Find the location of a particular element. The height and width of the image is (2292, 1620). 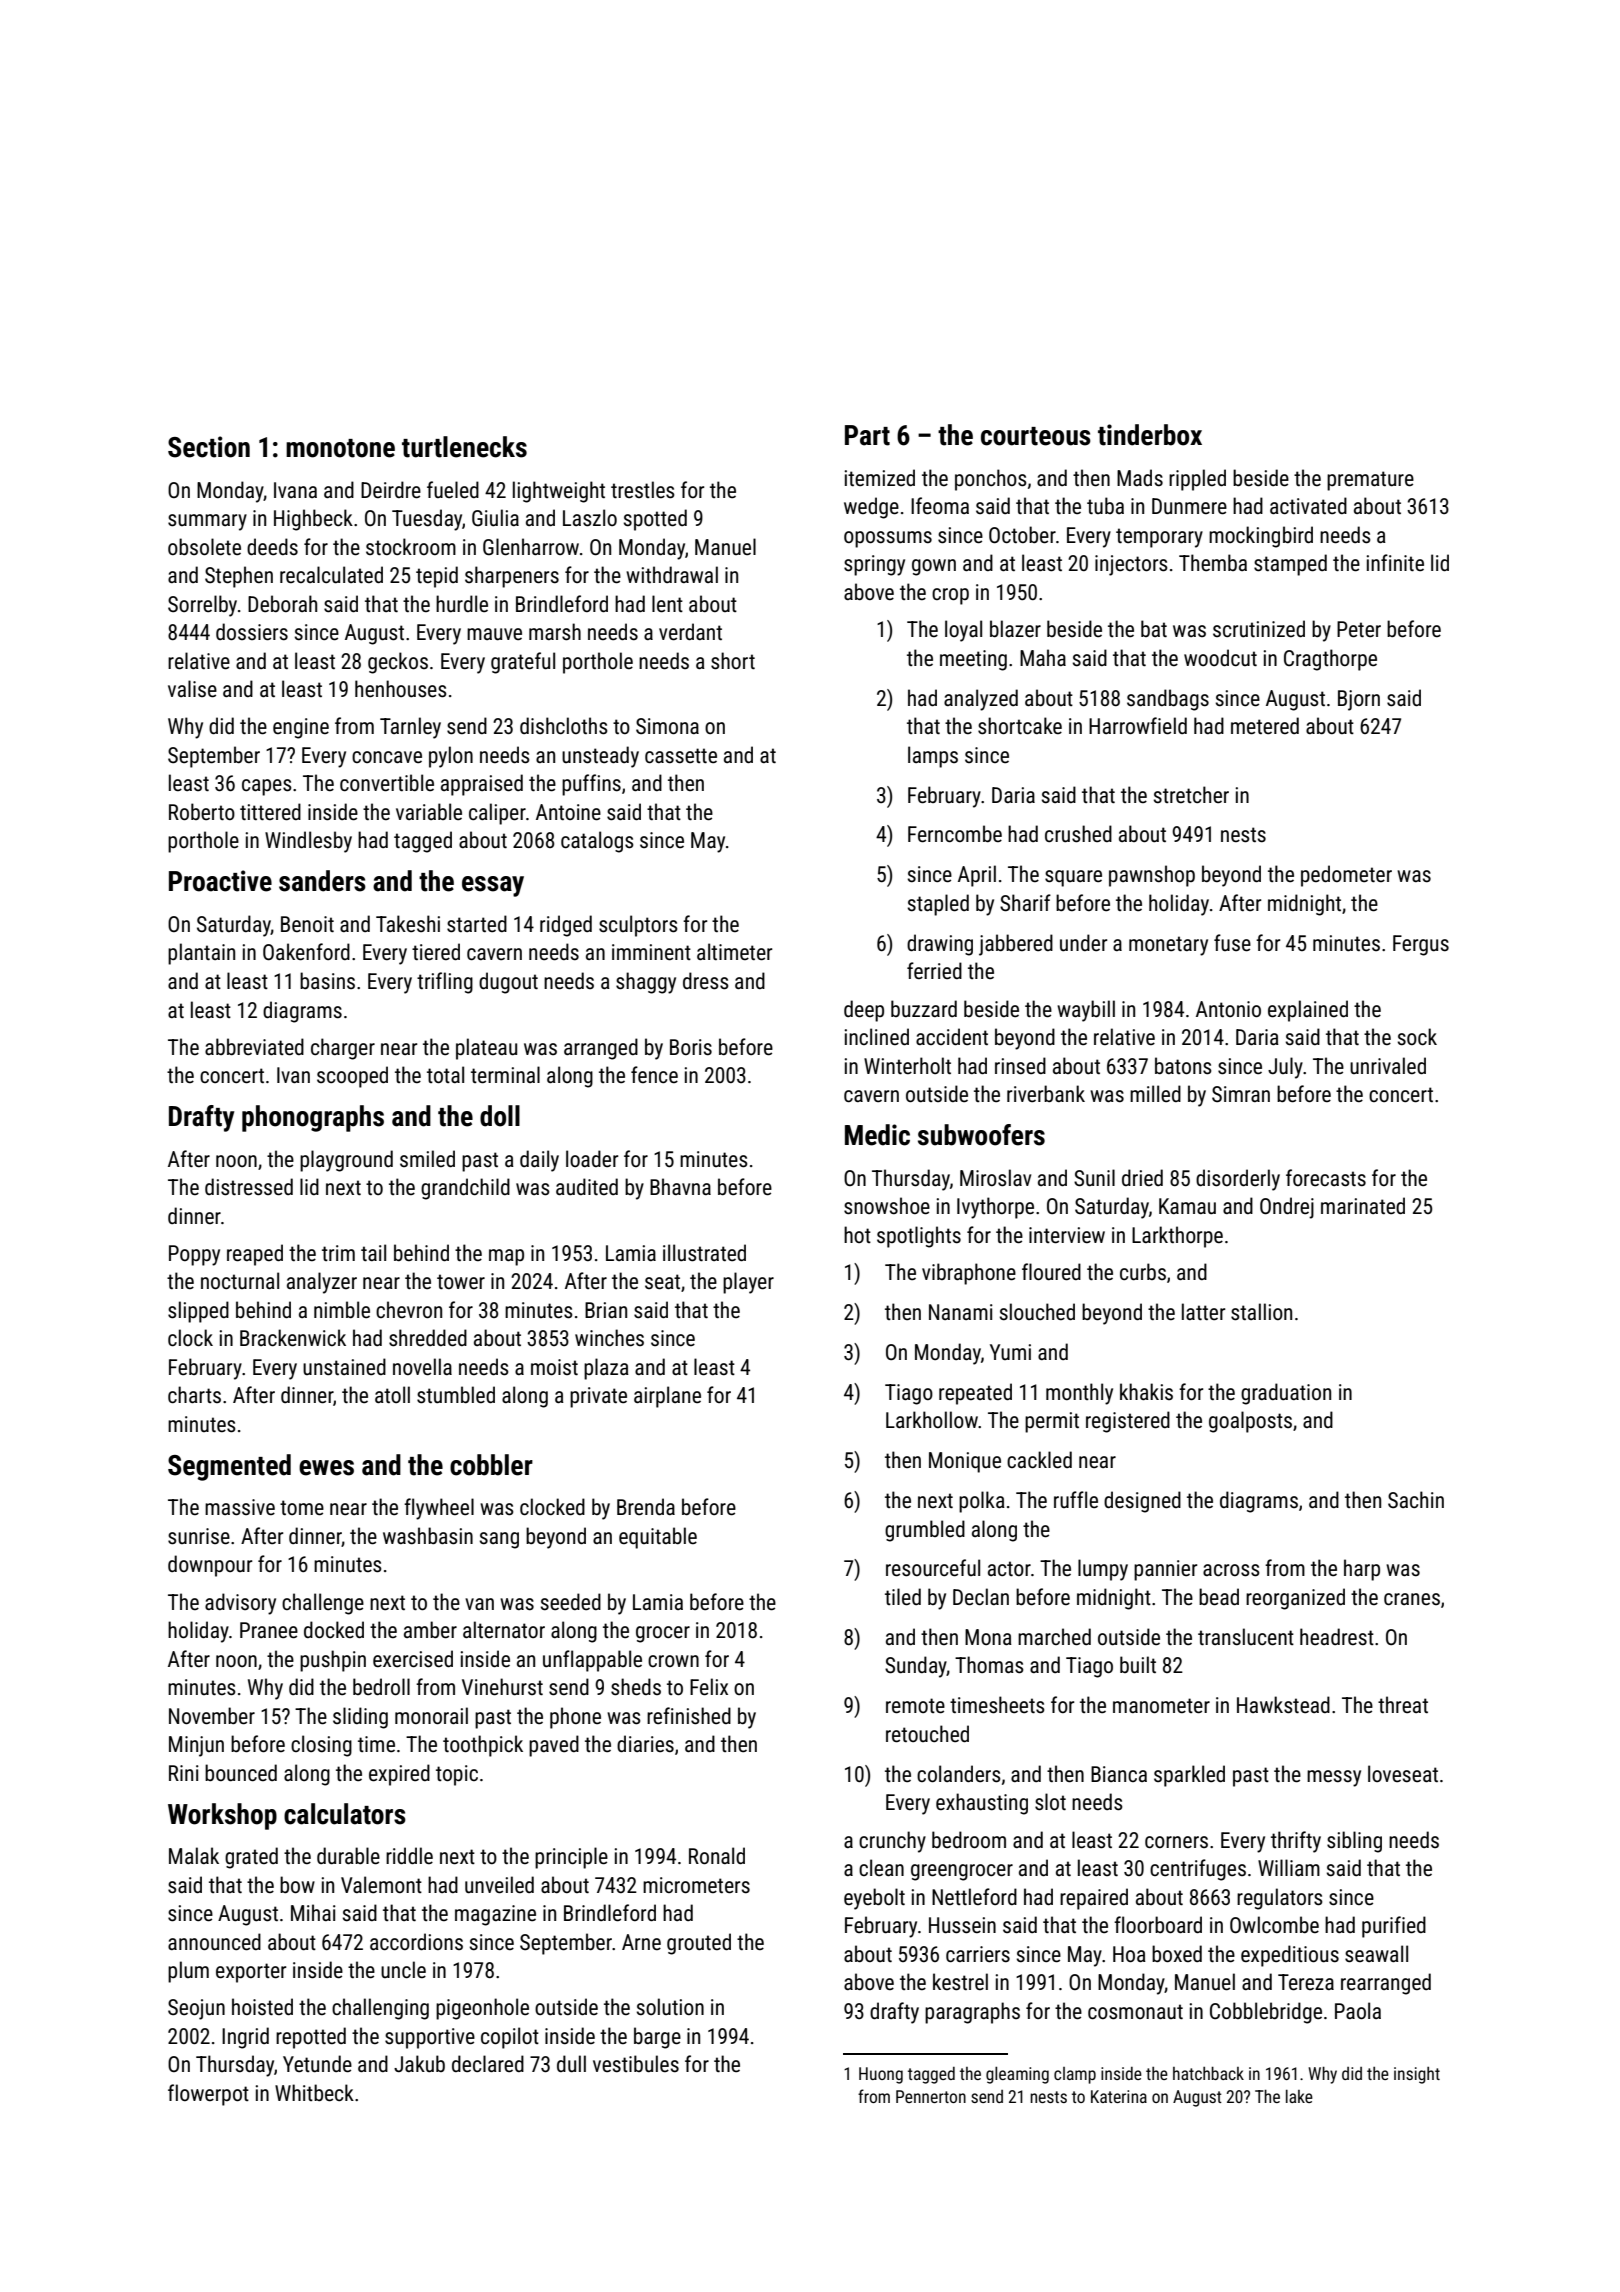

Peter is located at coordinates (1359, 629).
